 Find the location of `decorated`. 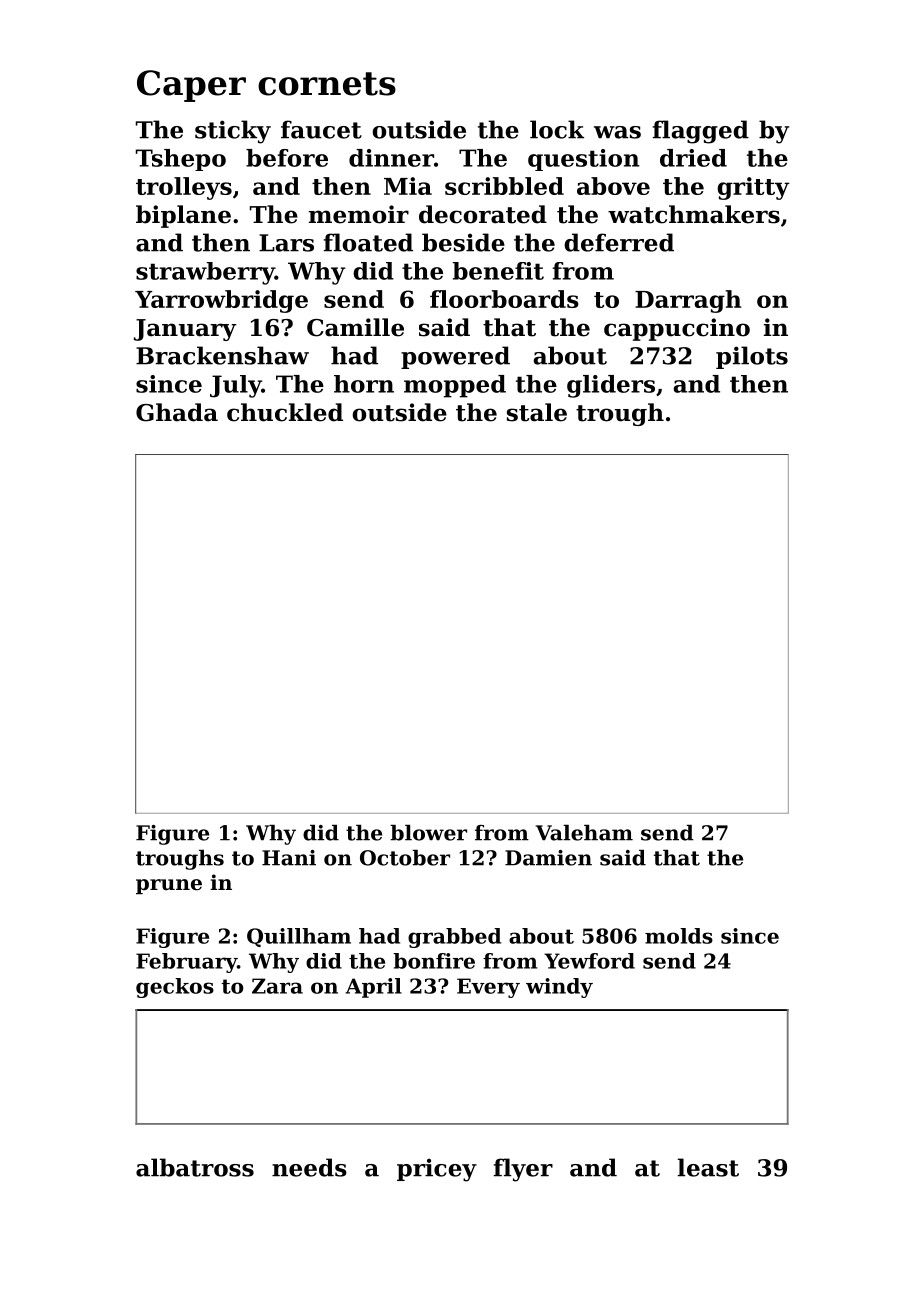

decorated is located at coordinates (483, 214).
